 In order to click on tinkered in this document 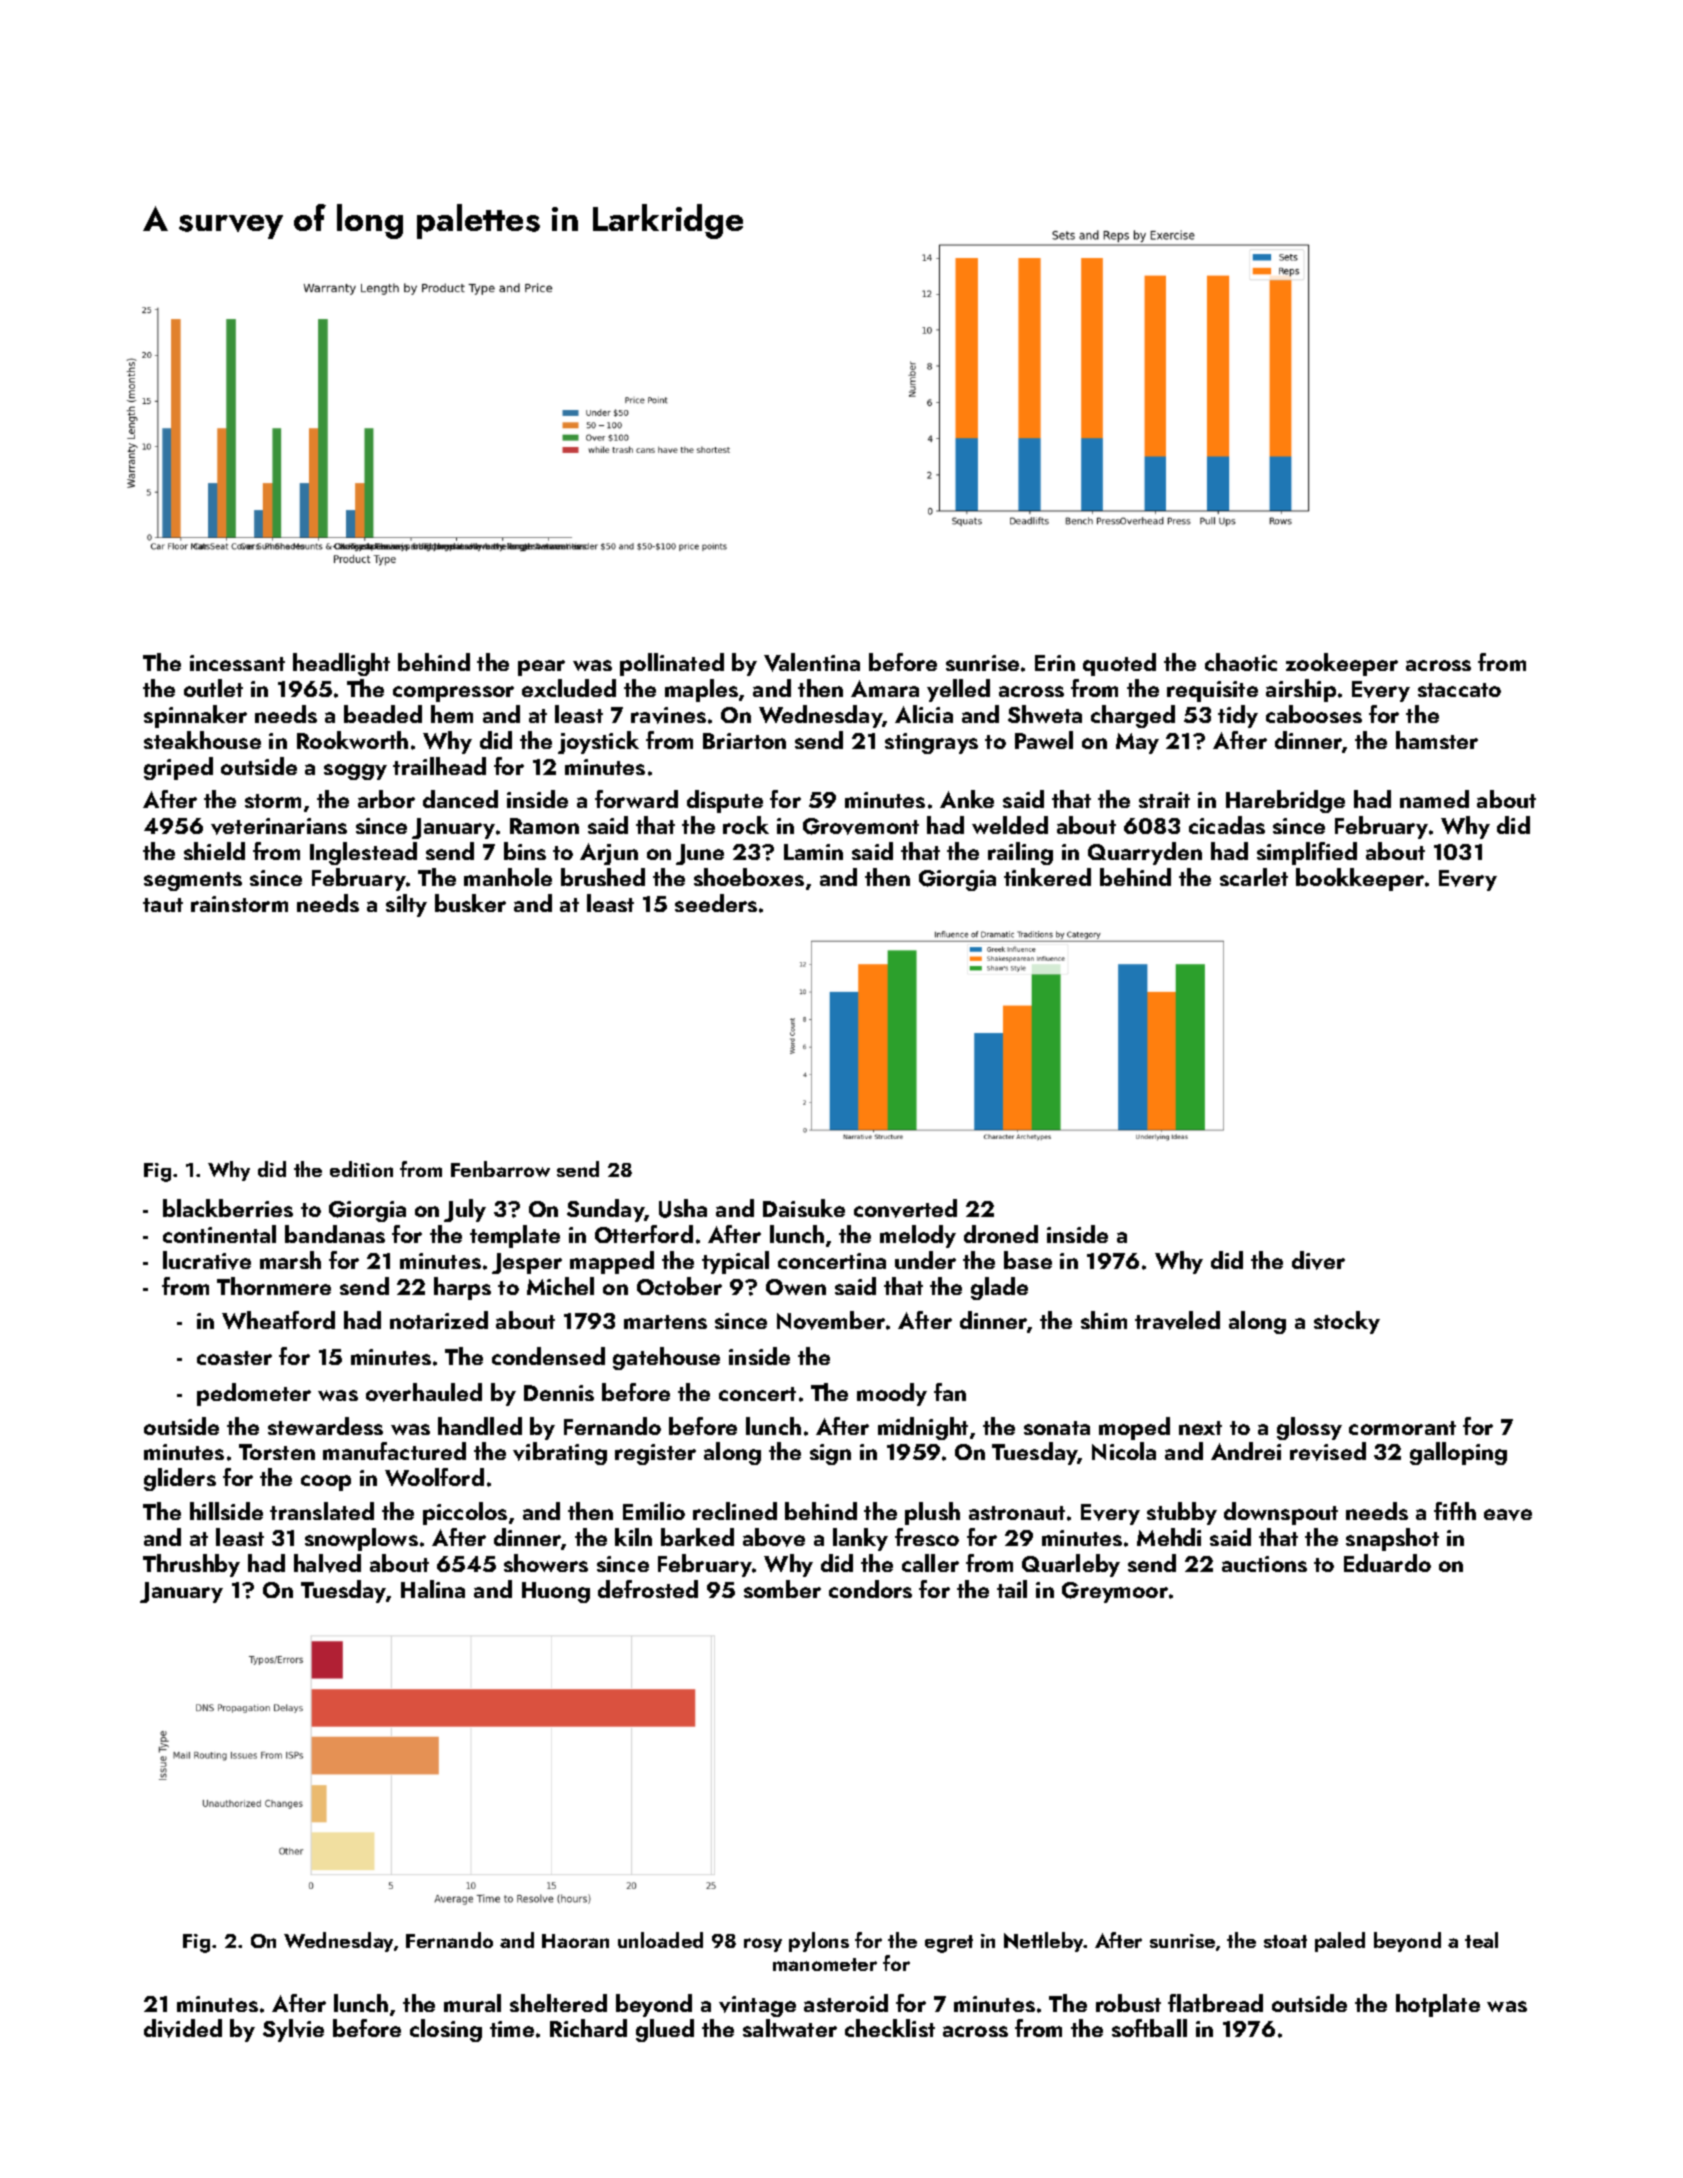, I will do `click(1047, 877)`.
